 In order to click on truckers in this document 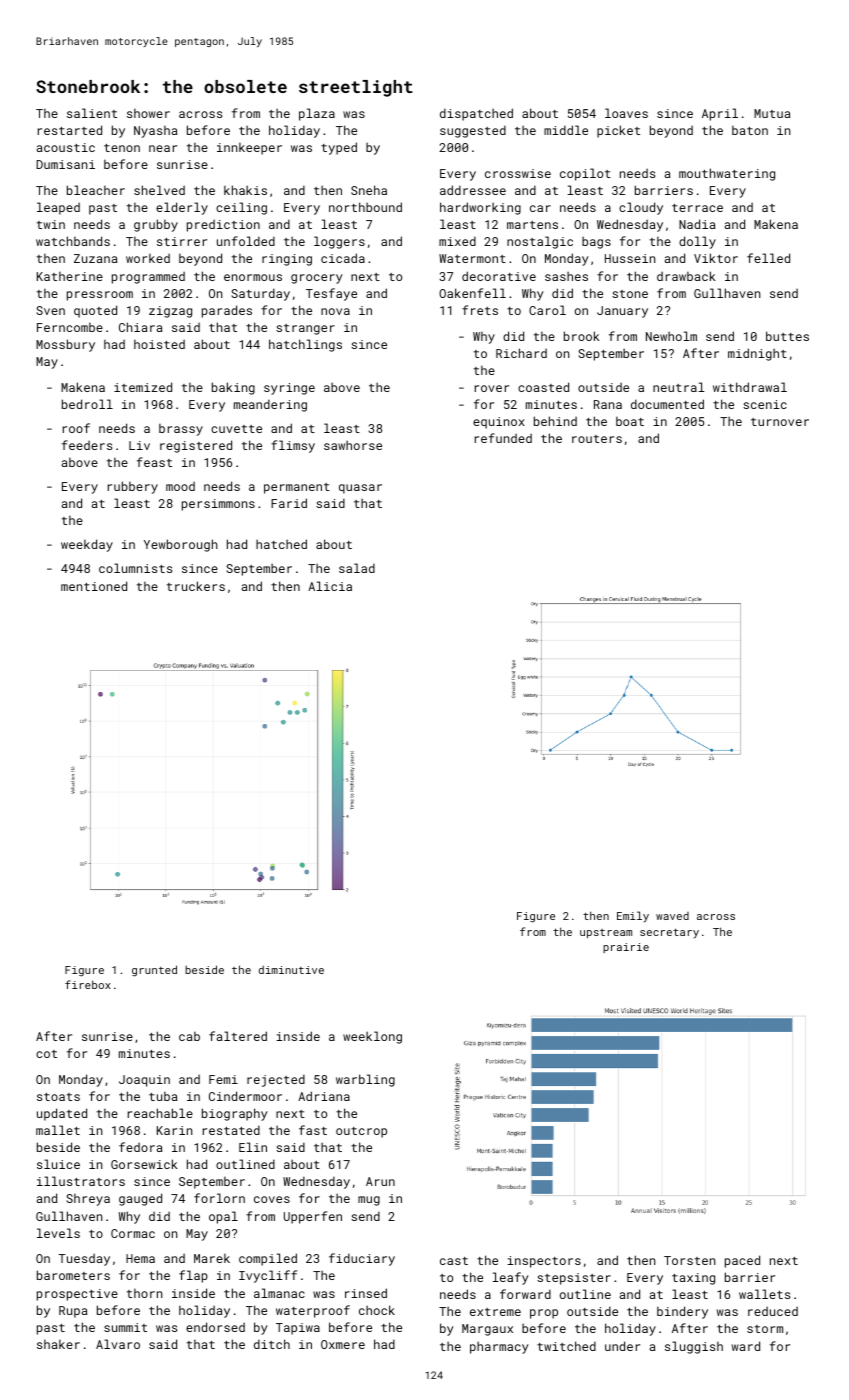, I will do `click(196, 586)`.
